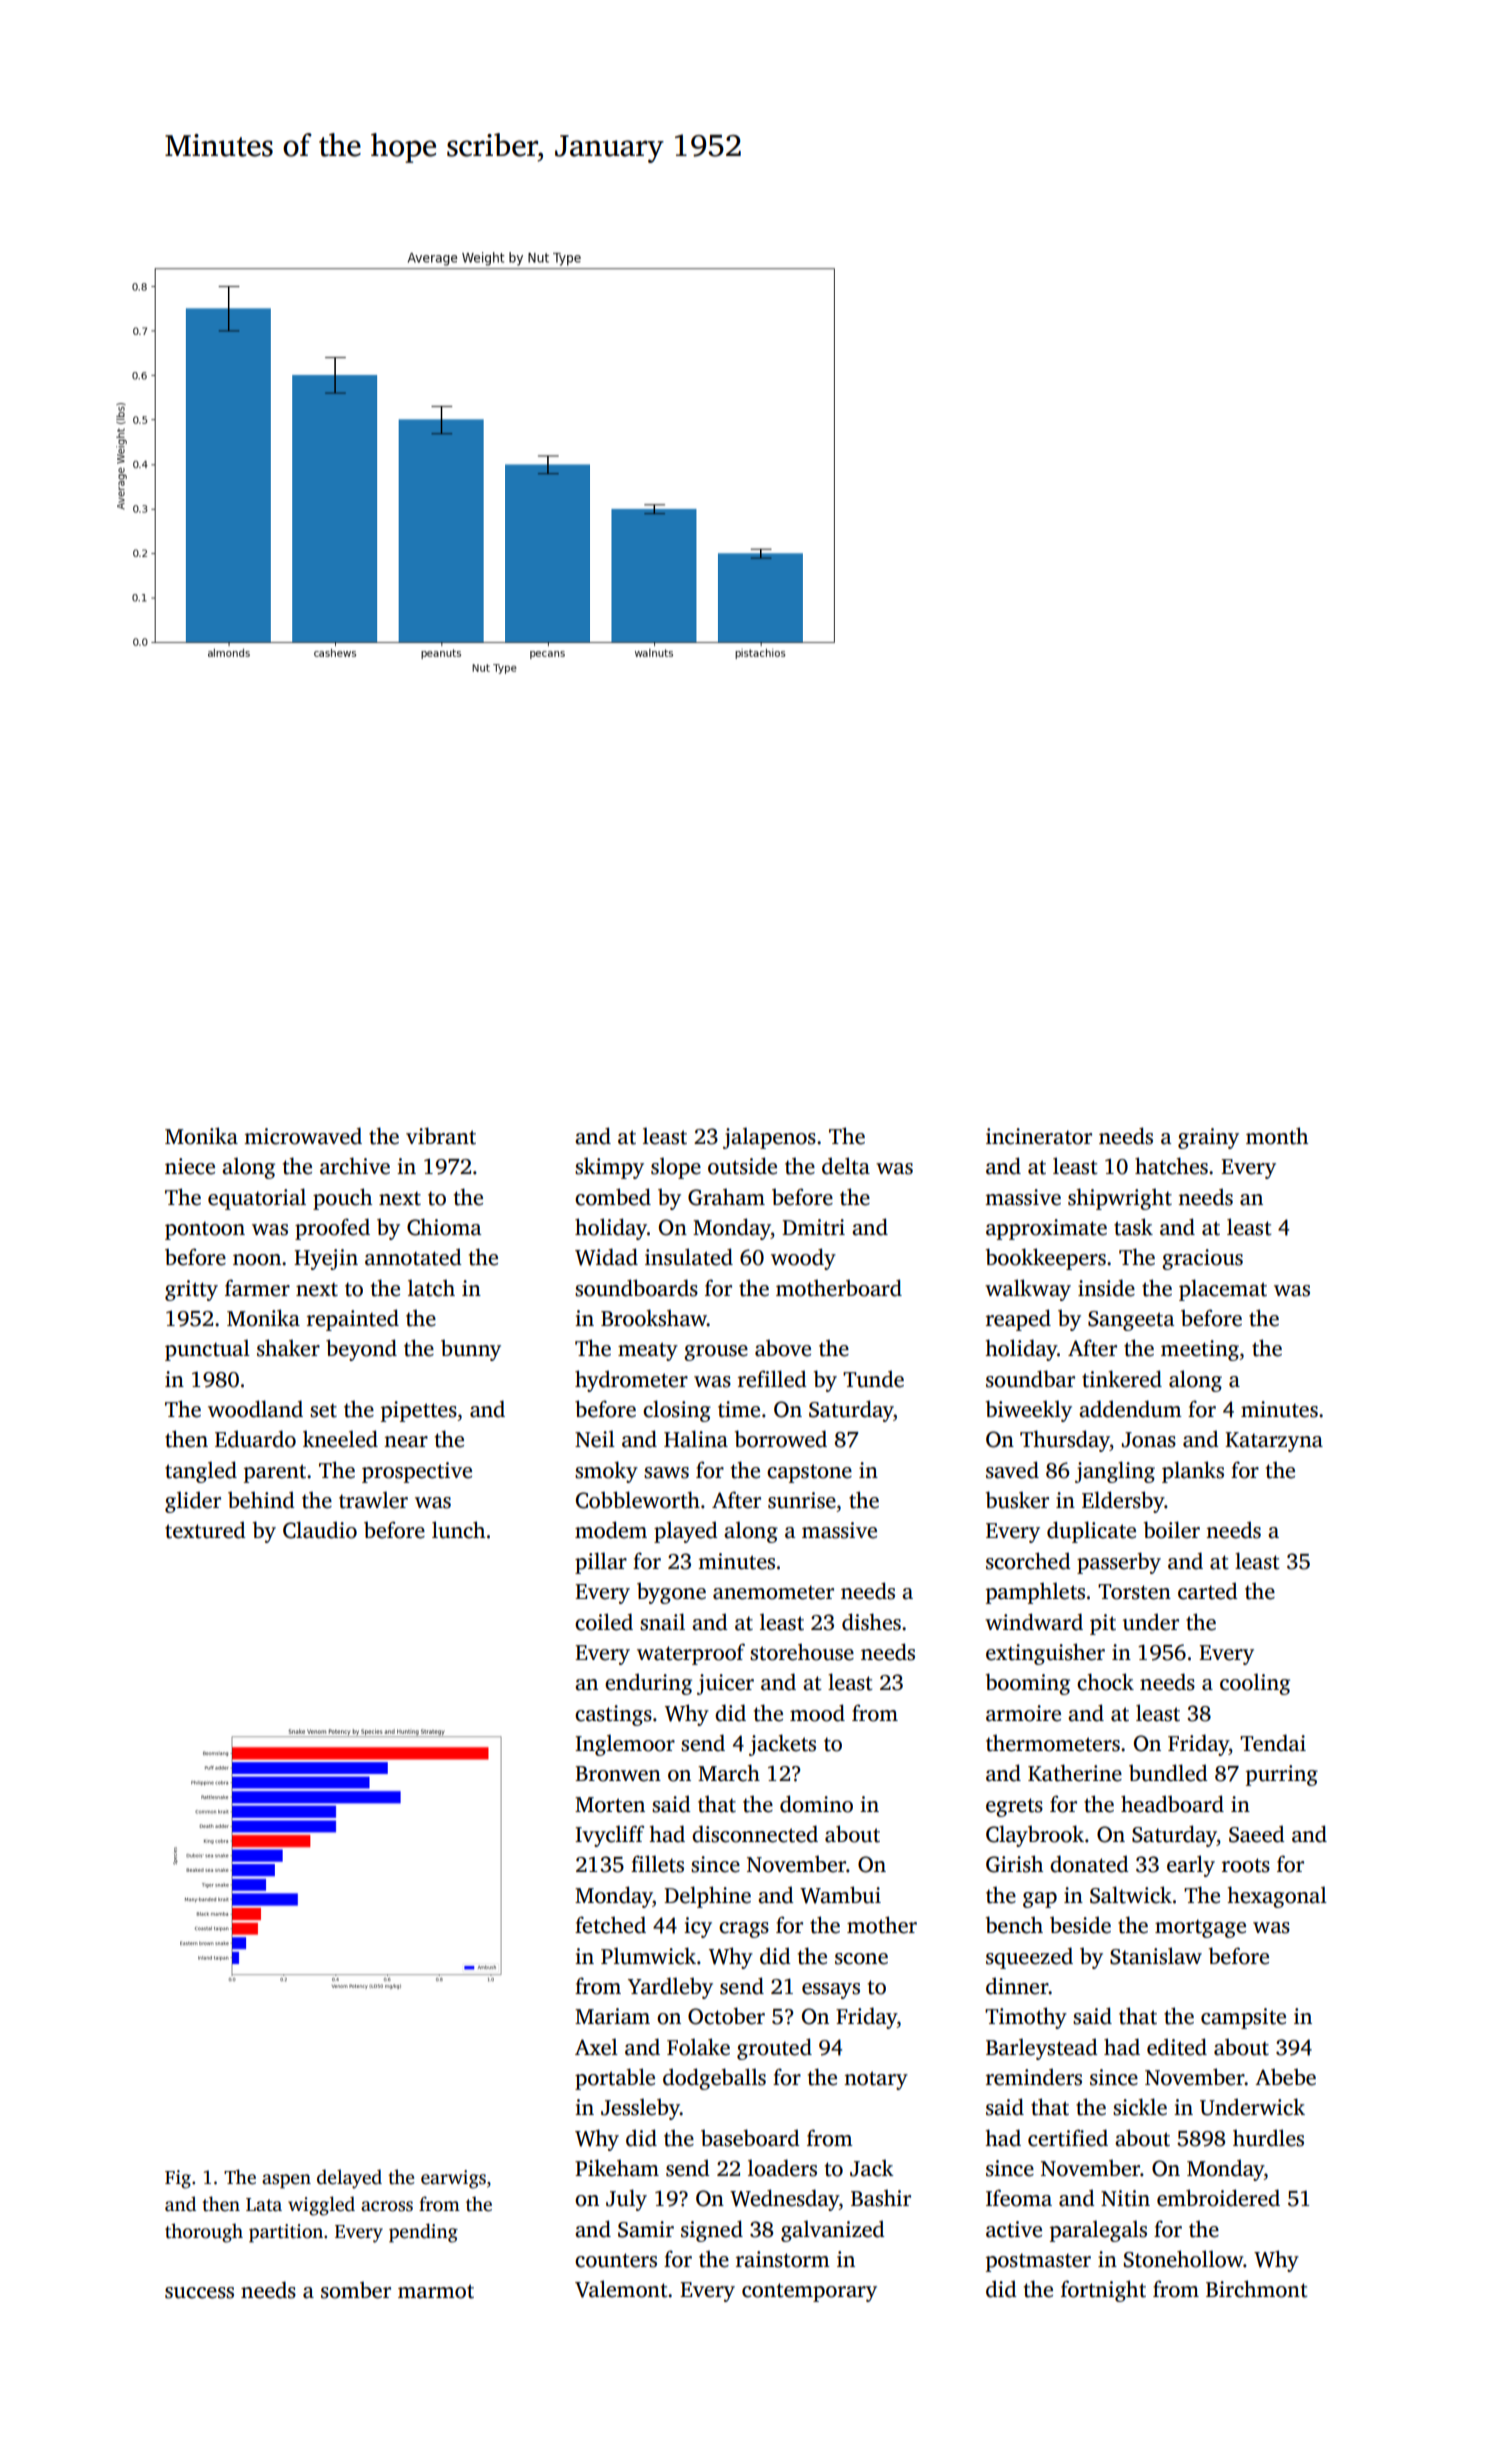 The width and height of the screenshot is (1496, 2464). Describe the element at coordinates (873, 1379) in the screenshot. I see `Tunde` at that location.
